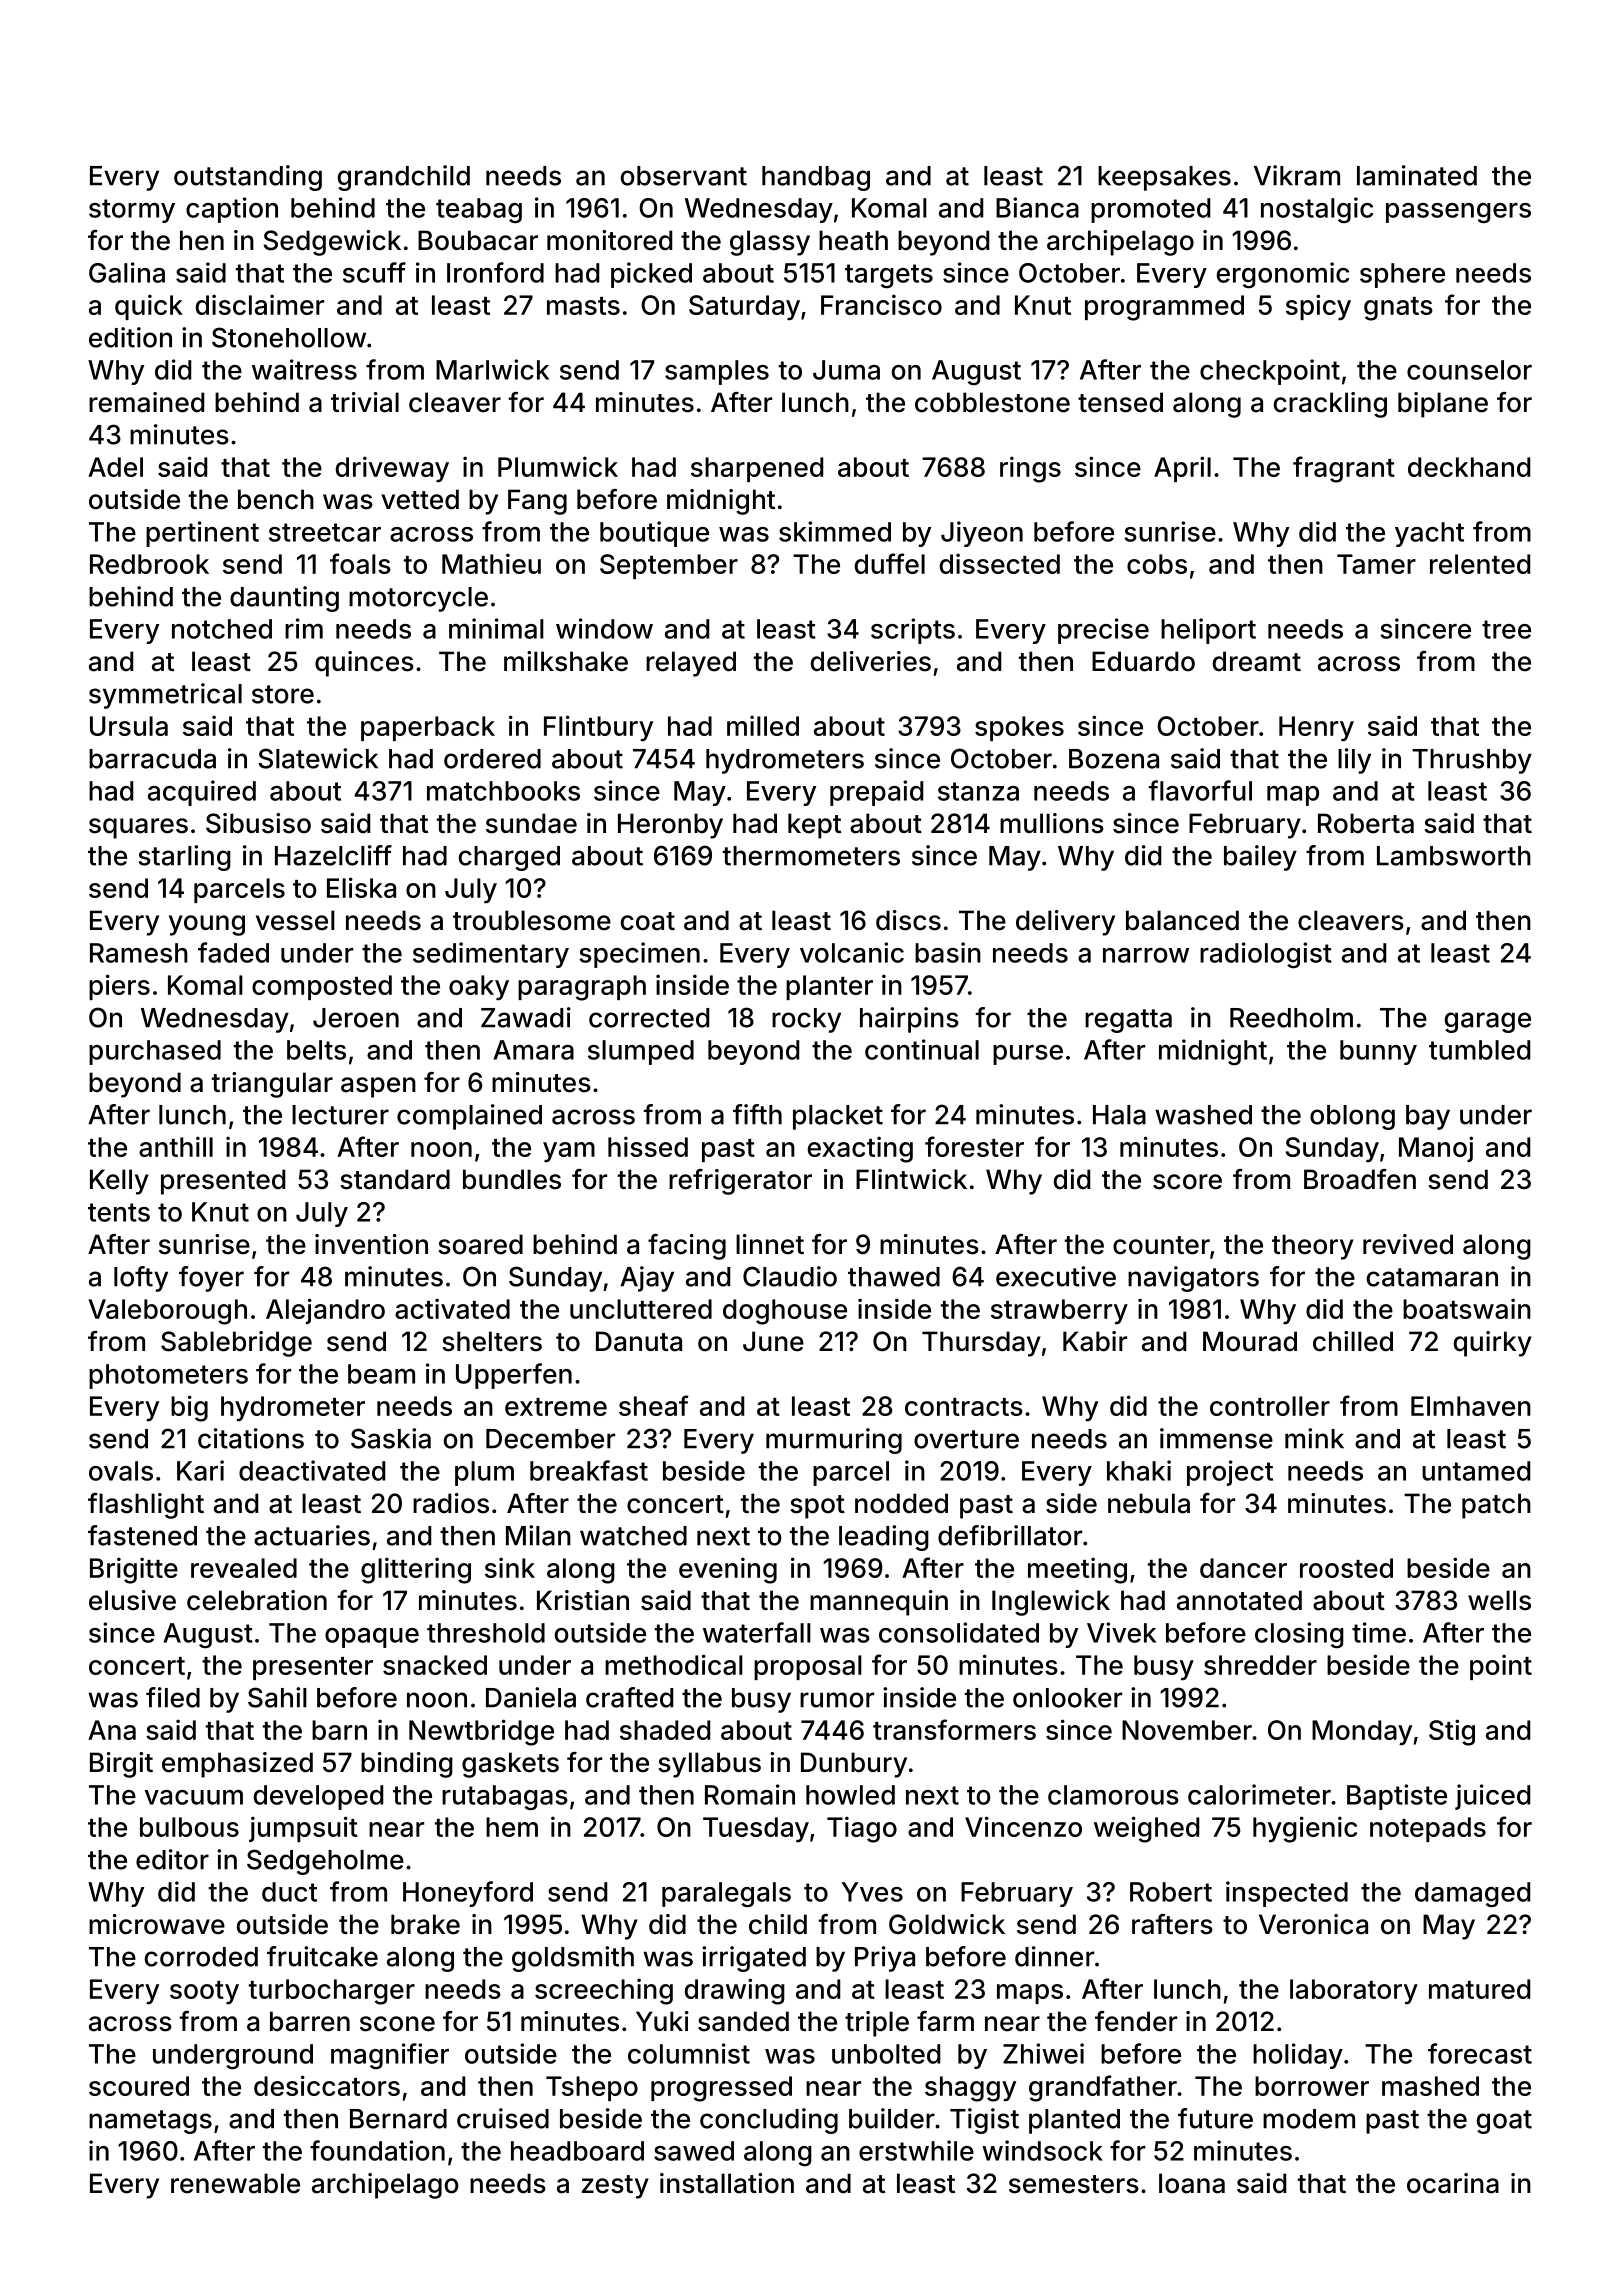  I want to click on juiced, so click(1492, 1797).
